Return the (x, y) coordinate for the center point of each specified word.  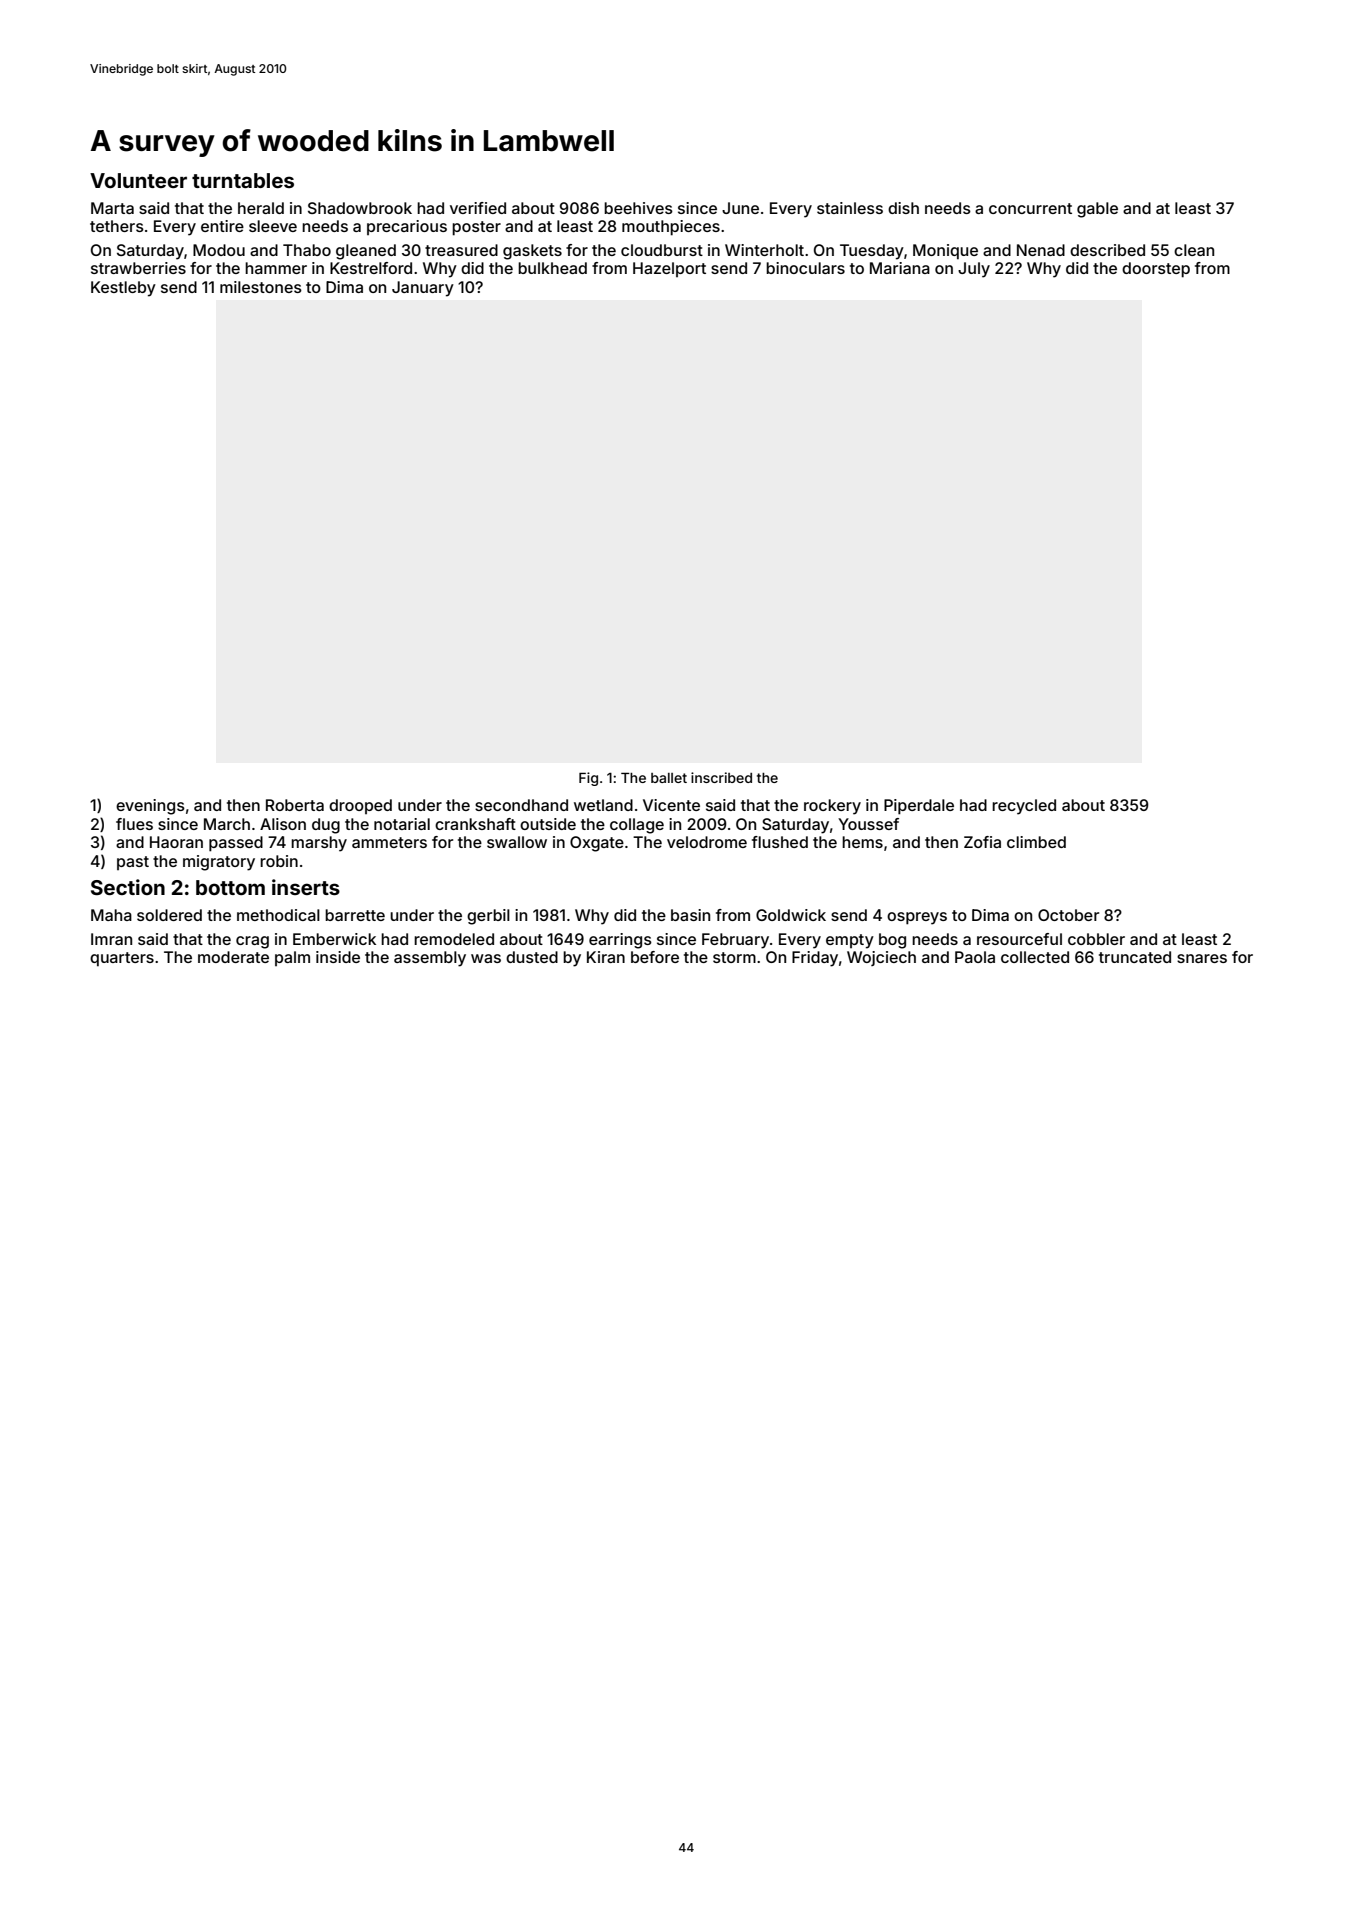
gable (1097, 210)
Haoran (176, 842)
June (740, 208)
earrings (620, 941)
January (423, 289)
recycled (1024, 807)
